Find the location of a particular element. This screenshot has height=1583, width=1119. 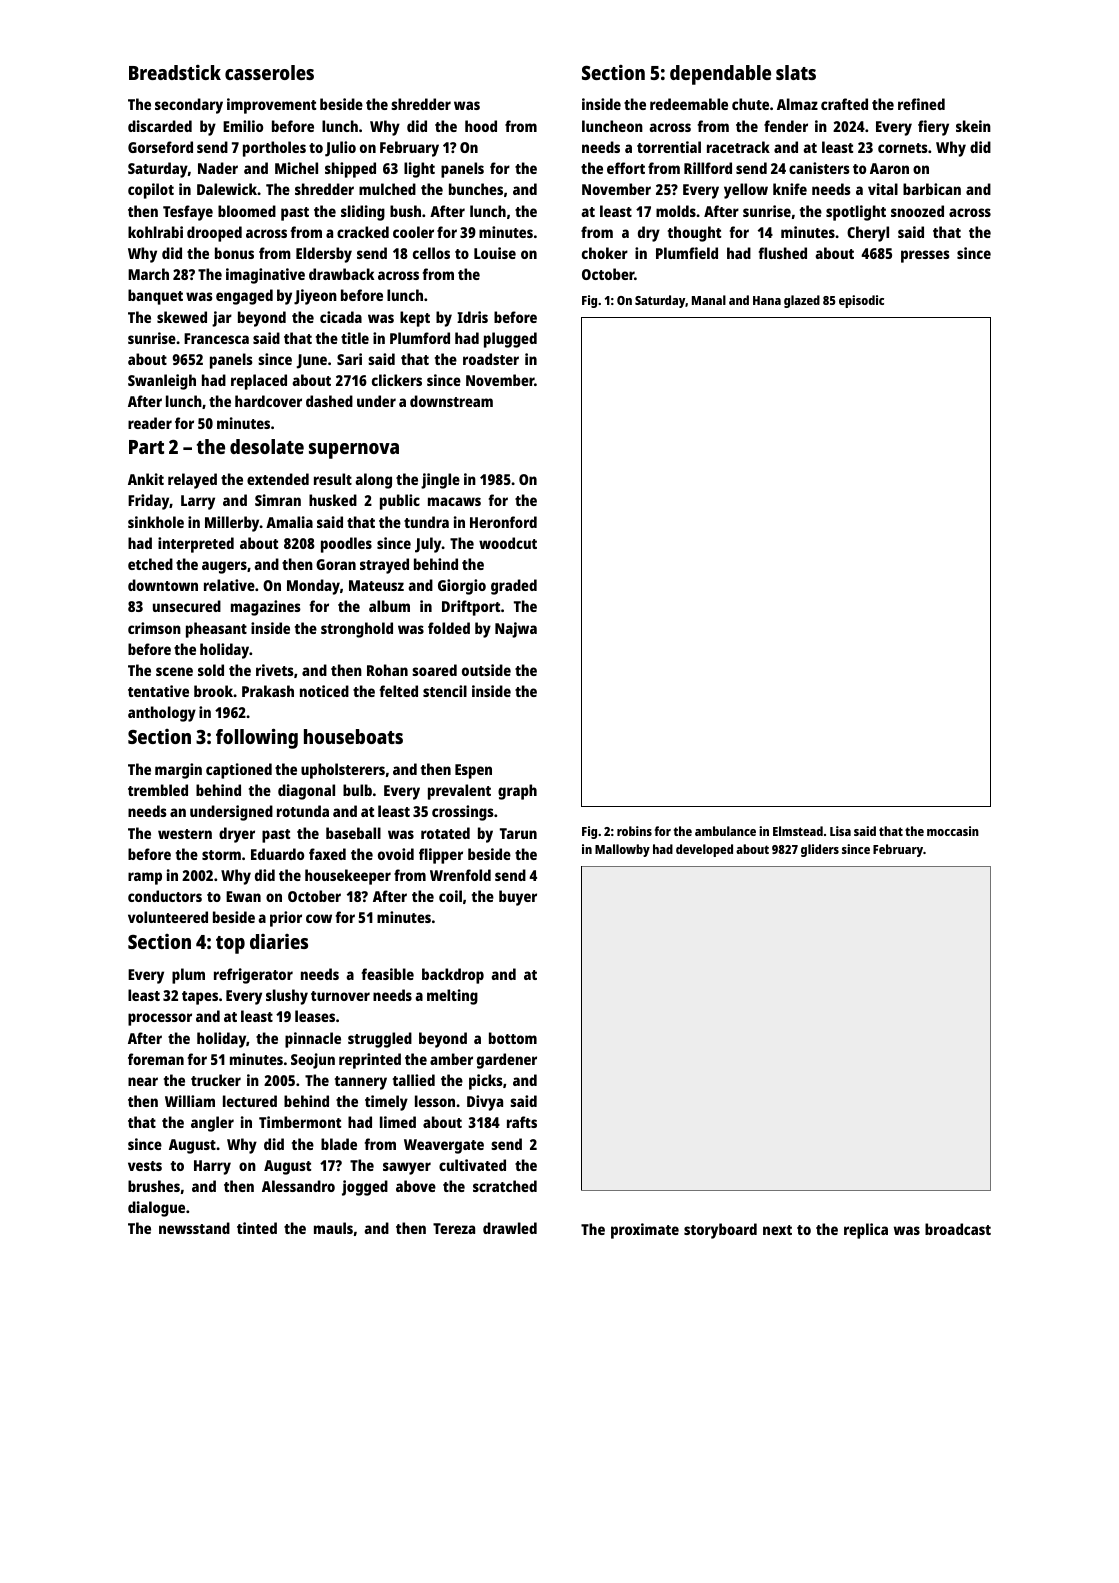

buyer is located at coordinates (518, 898).
